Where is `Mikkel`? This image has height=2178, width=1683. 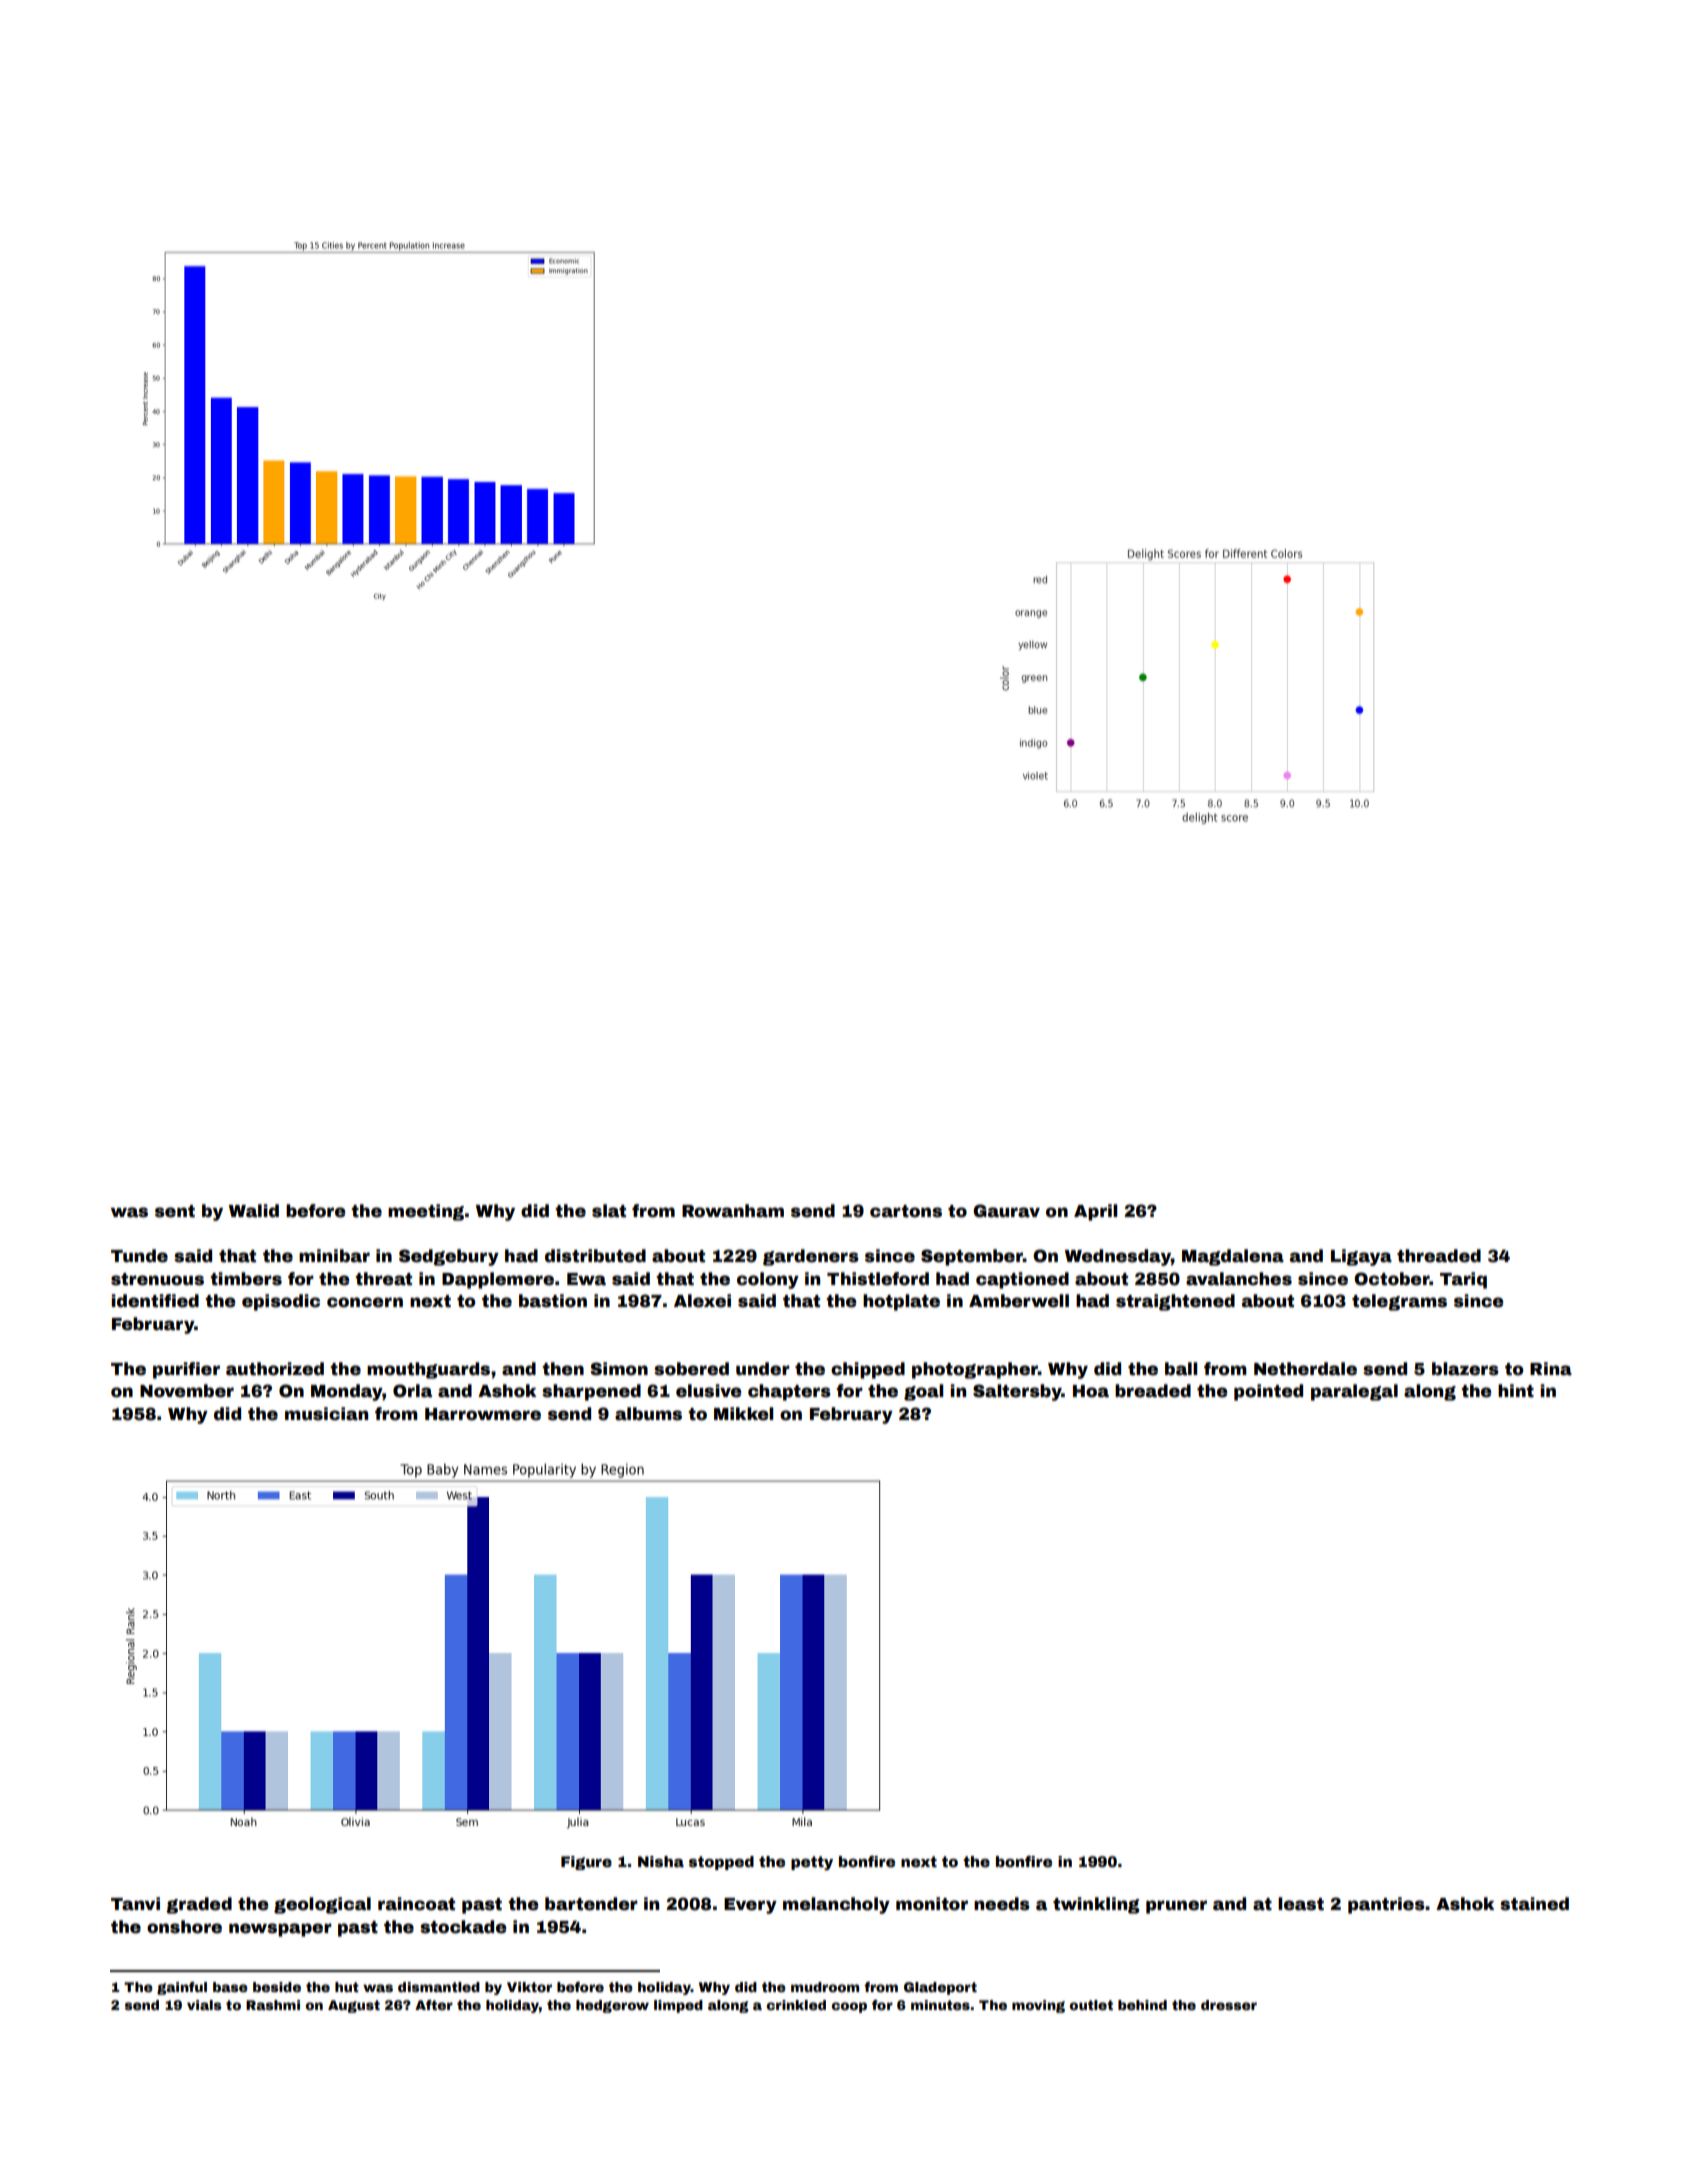
Mikkel is located at coordinates (743, 1414).
